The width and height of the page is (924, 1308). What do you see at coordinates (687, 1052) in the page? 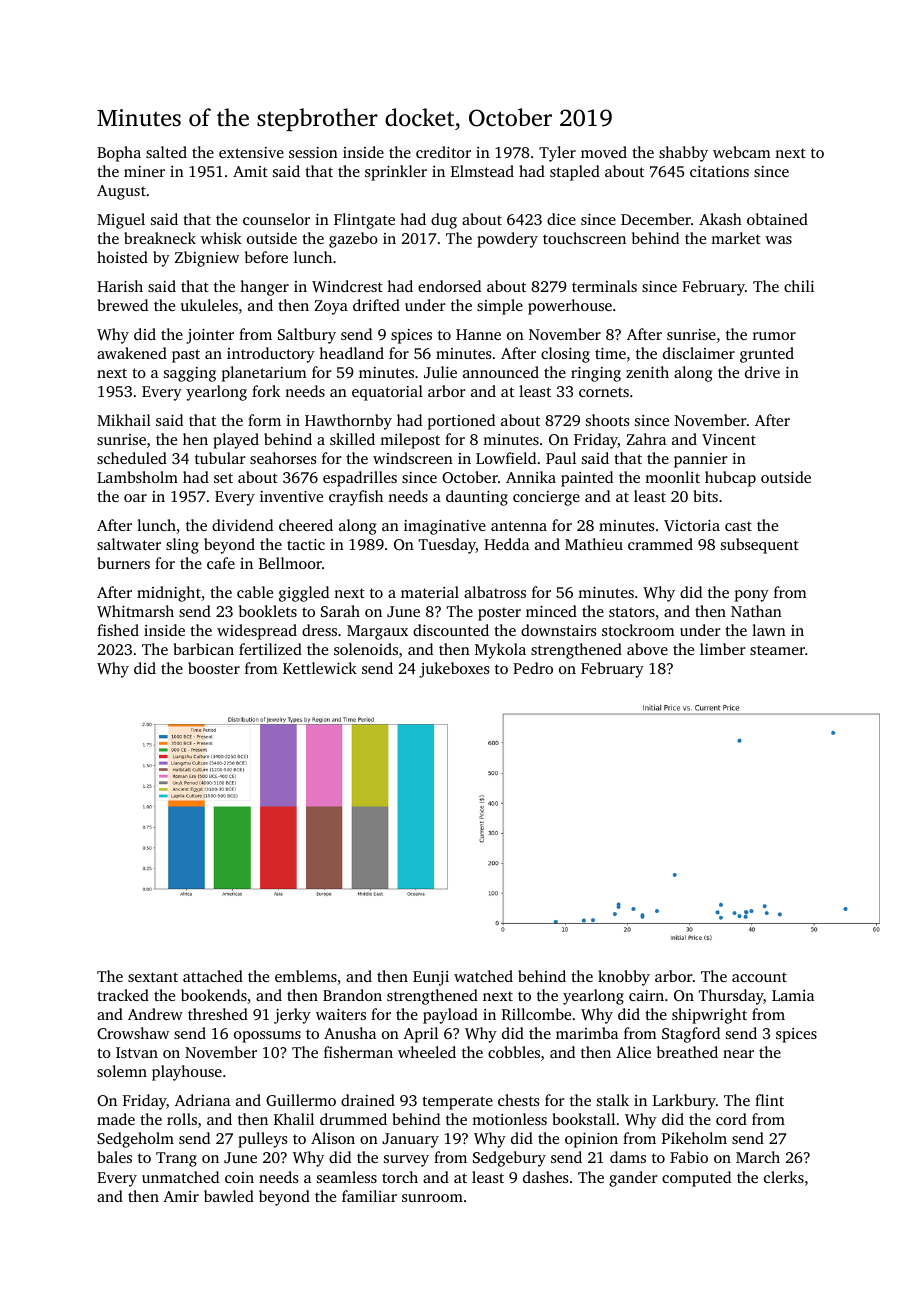
I see `breathed` at bounding box center [687, 1052].
